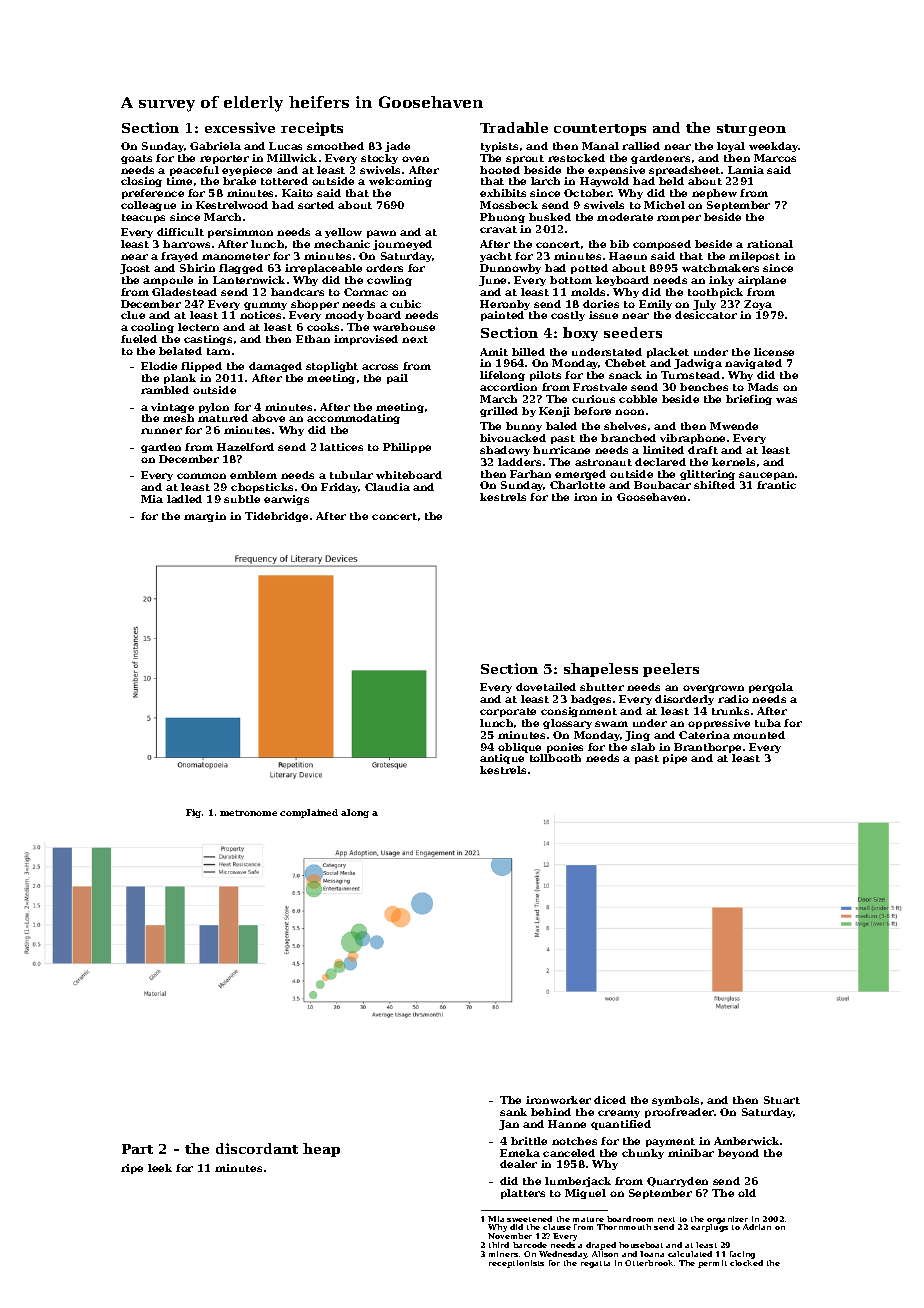 The height and width of the screenshot is (1308, 924). Describe the element at coordinates (771, 688) in the screenshot. I see `pergola` at that location.
